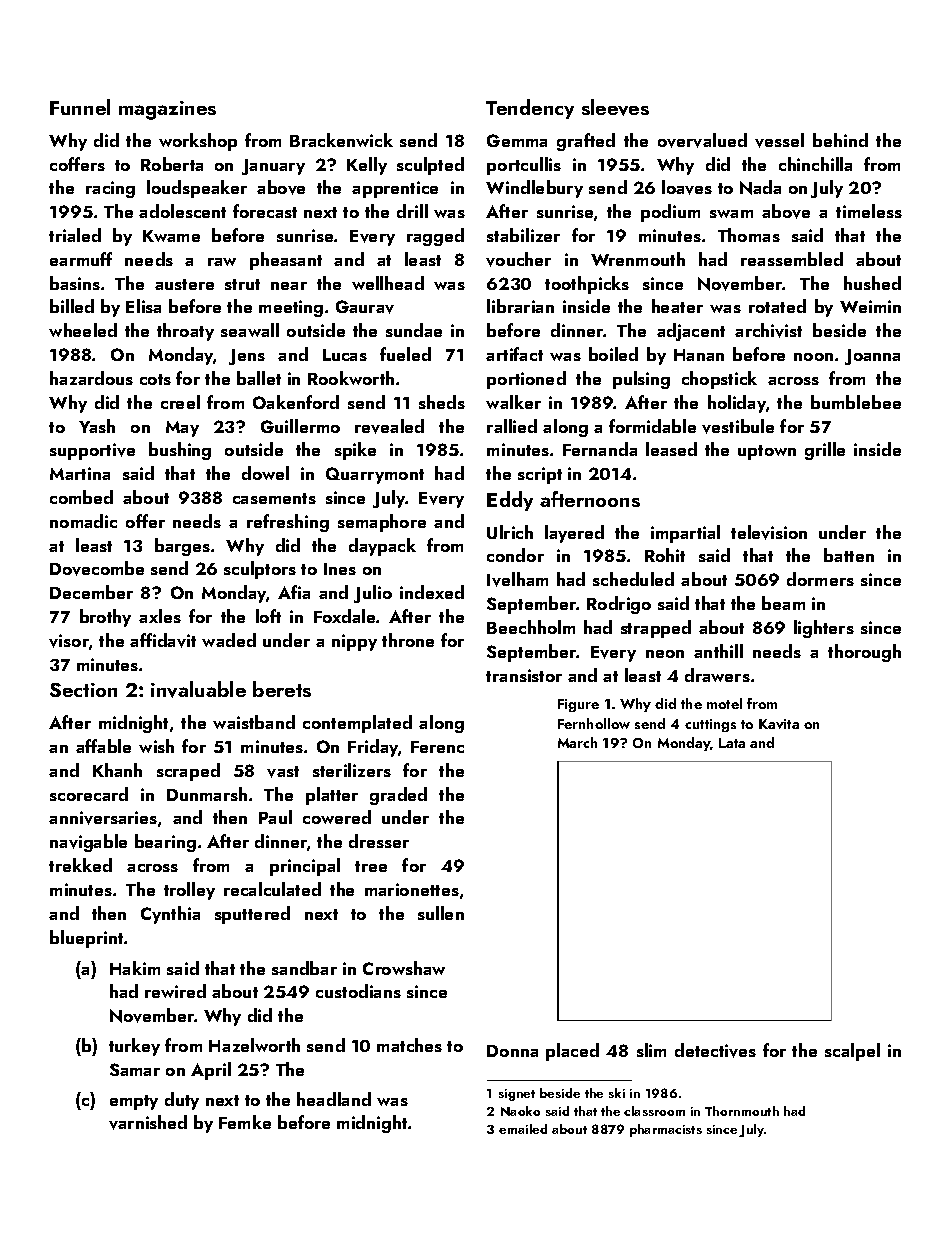 This document has height=1233, width=952. What do you see at coordinates (175, 991) in the document?
I see `rewired` at bounding box center [175, 991].
